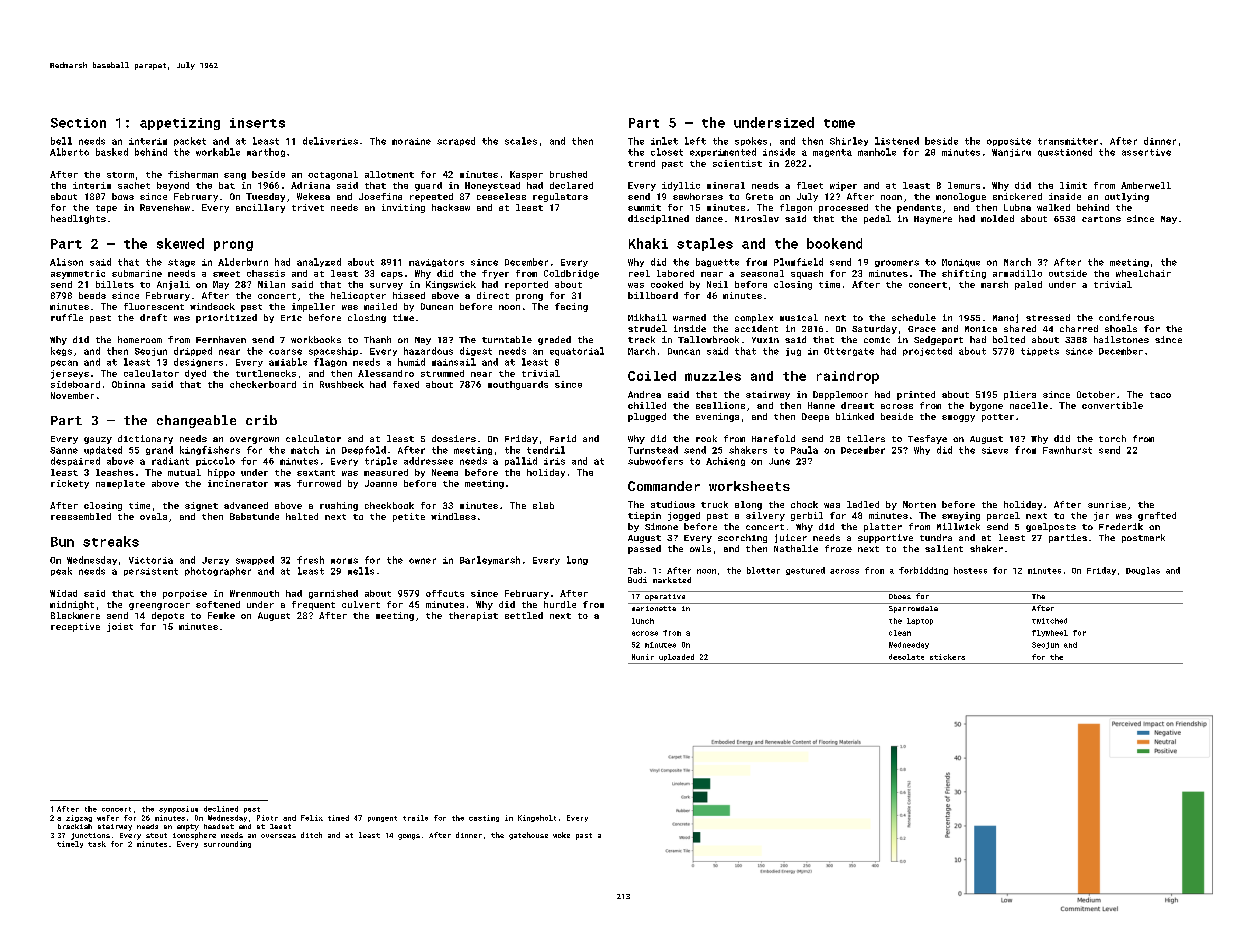  I want to click on jug, so click(793, 352).
